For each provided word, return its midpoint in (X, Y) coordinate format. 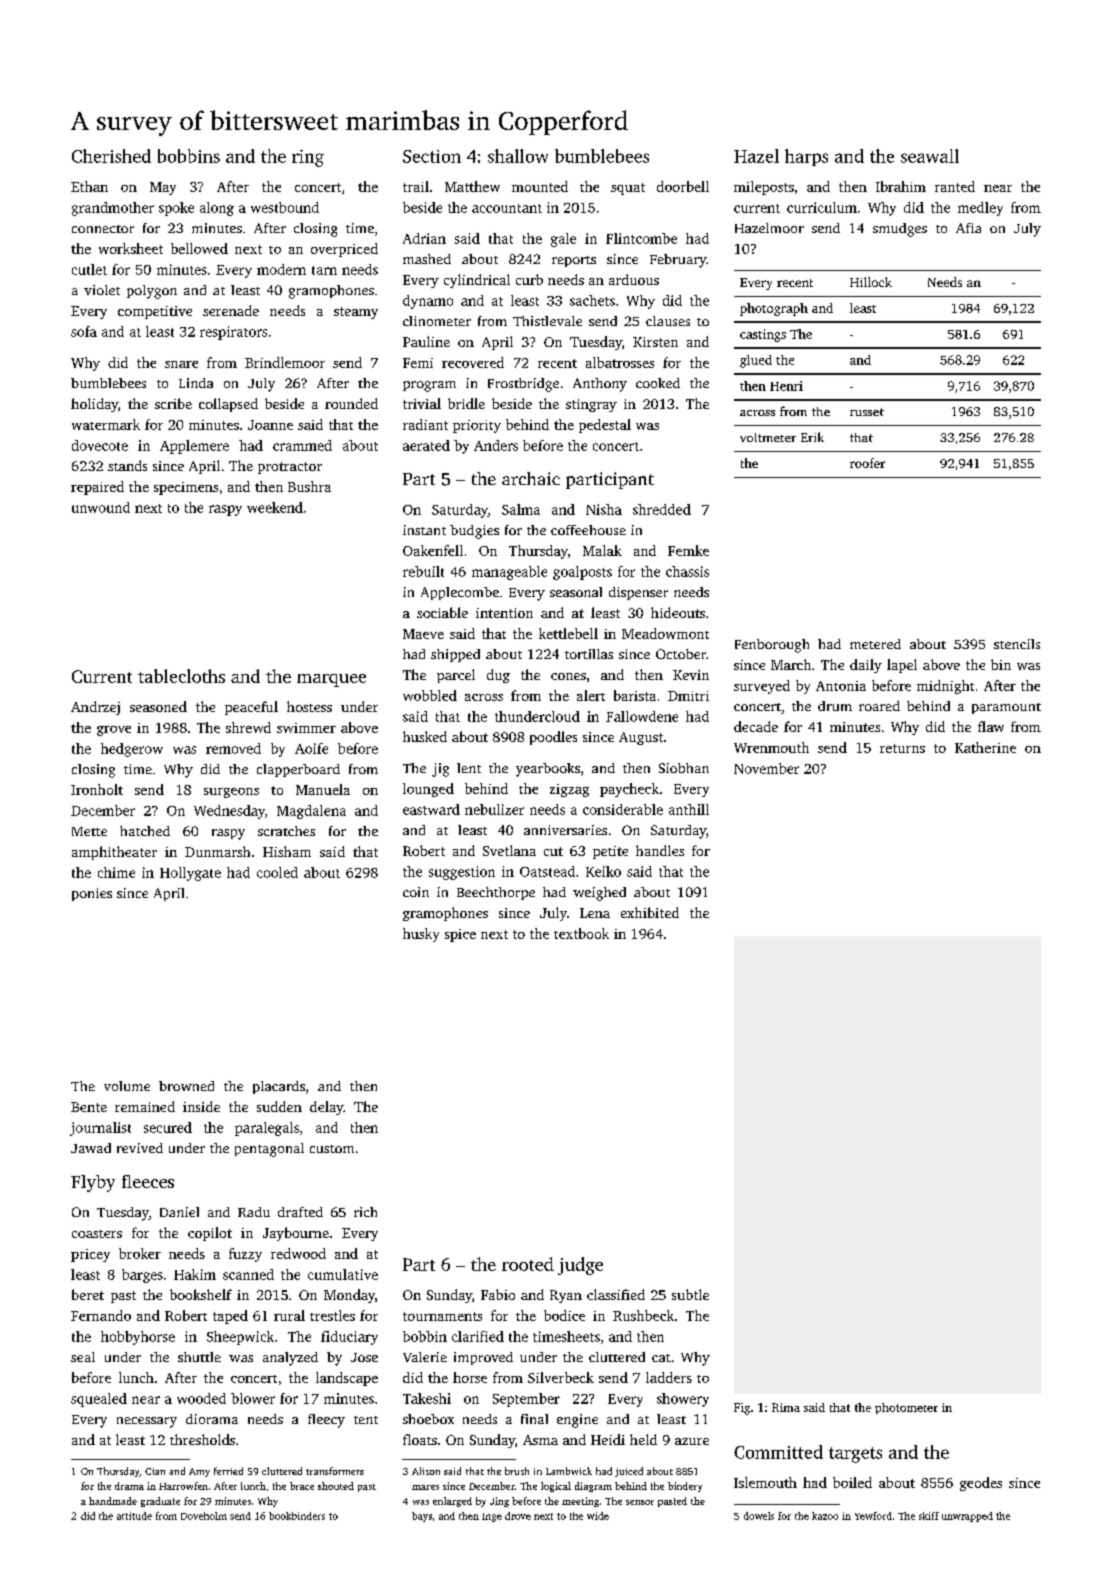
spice (460, 935)
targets (855, 1455)
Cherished (111, 156)
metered (875, 644)
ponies (92, 894)
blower (253, 1398)
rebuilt (423, 571)
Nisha (604, 509)
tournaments (442, 1316)
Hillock (871, 282)
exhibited (650, 912)
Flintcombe (641, 238)
